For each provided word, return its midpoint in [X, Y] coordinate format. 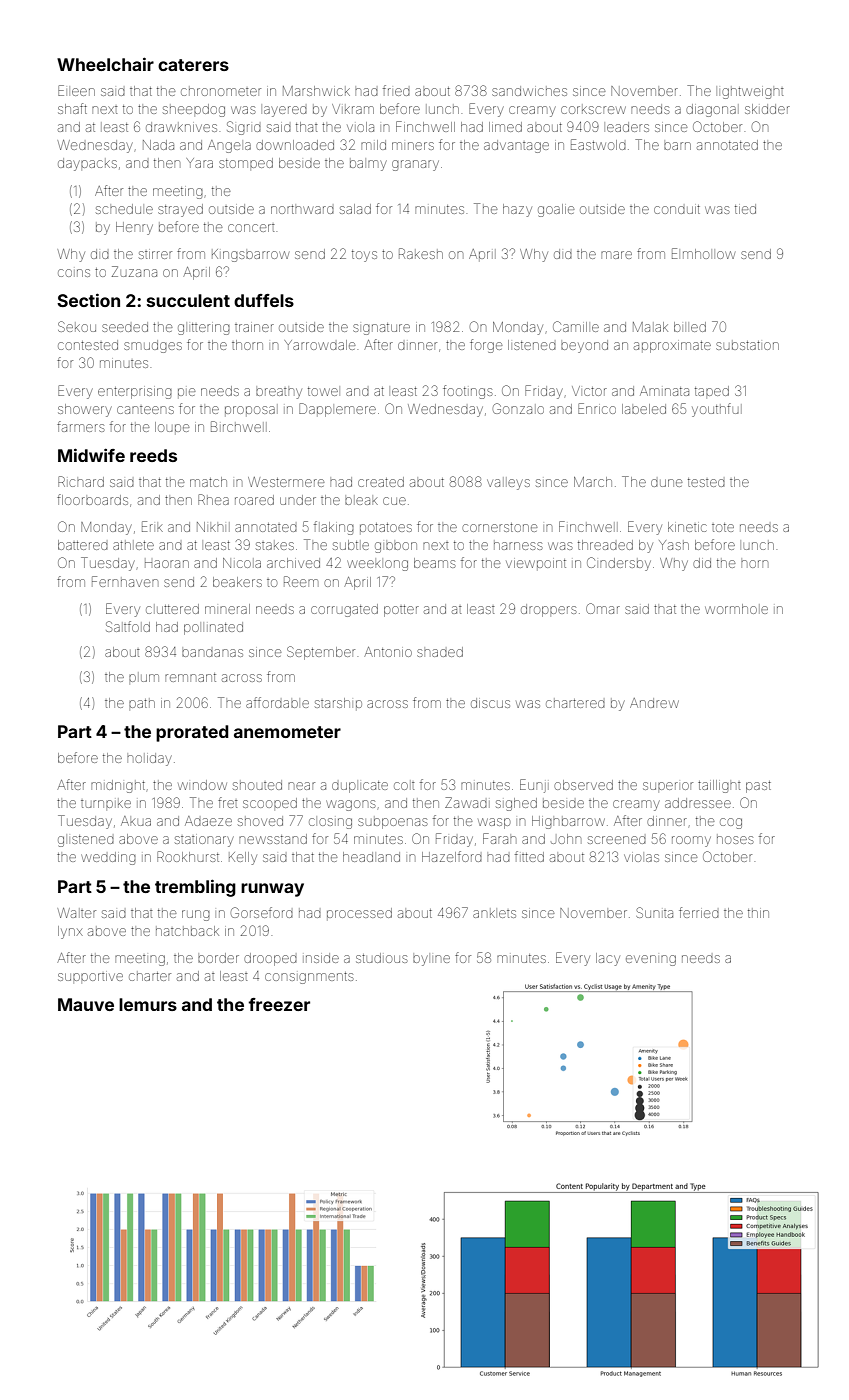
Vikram [353, 109]
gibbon [396, 547]
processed [359, 913]
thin [758, 913]
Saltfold [128, 626]
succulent [188, 300]
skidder [767, 109]
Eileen [76, 90]
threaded [605, 545]
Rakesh [421, 253]
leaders [628, 127]
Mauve [86, 1004]
